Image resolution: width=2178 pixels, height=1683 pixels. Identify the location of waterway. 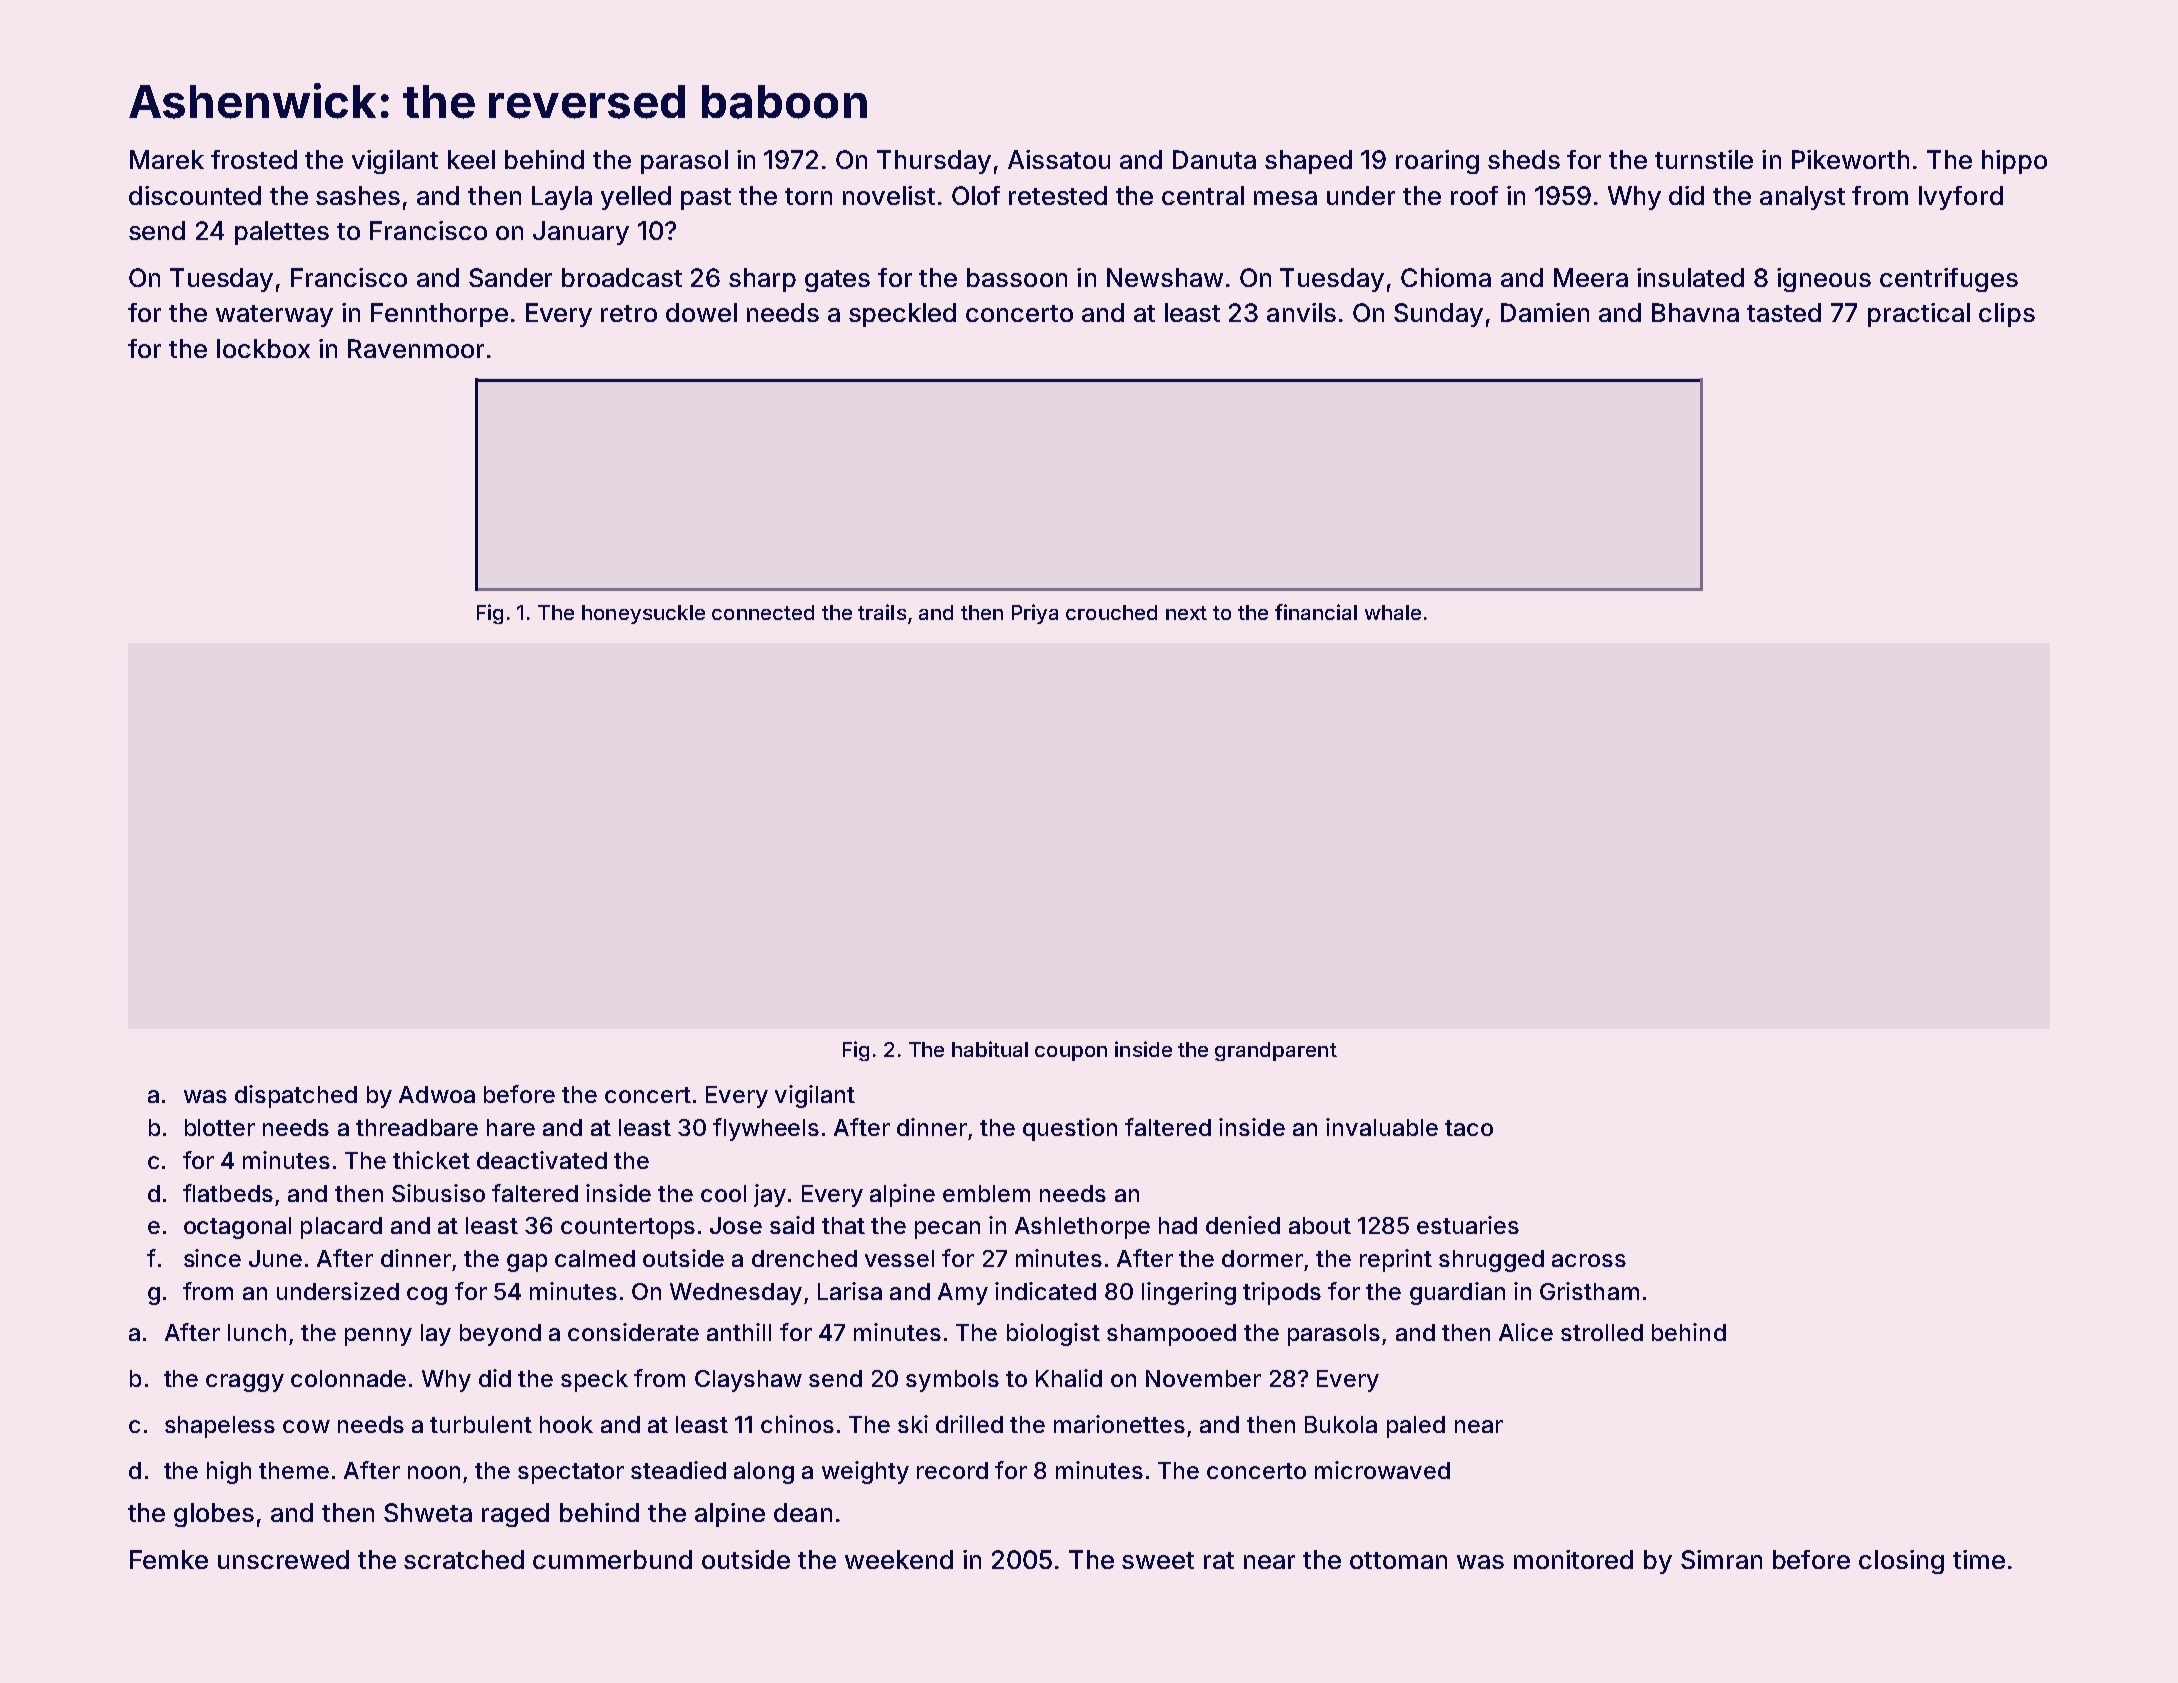
(274, 316).
